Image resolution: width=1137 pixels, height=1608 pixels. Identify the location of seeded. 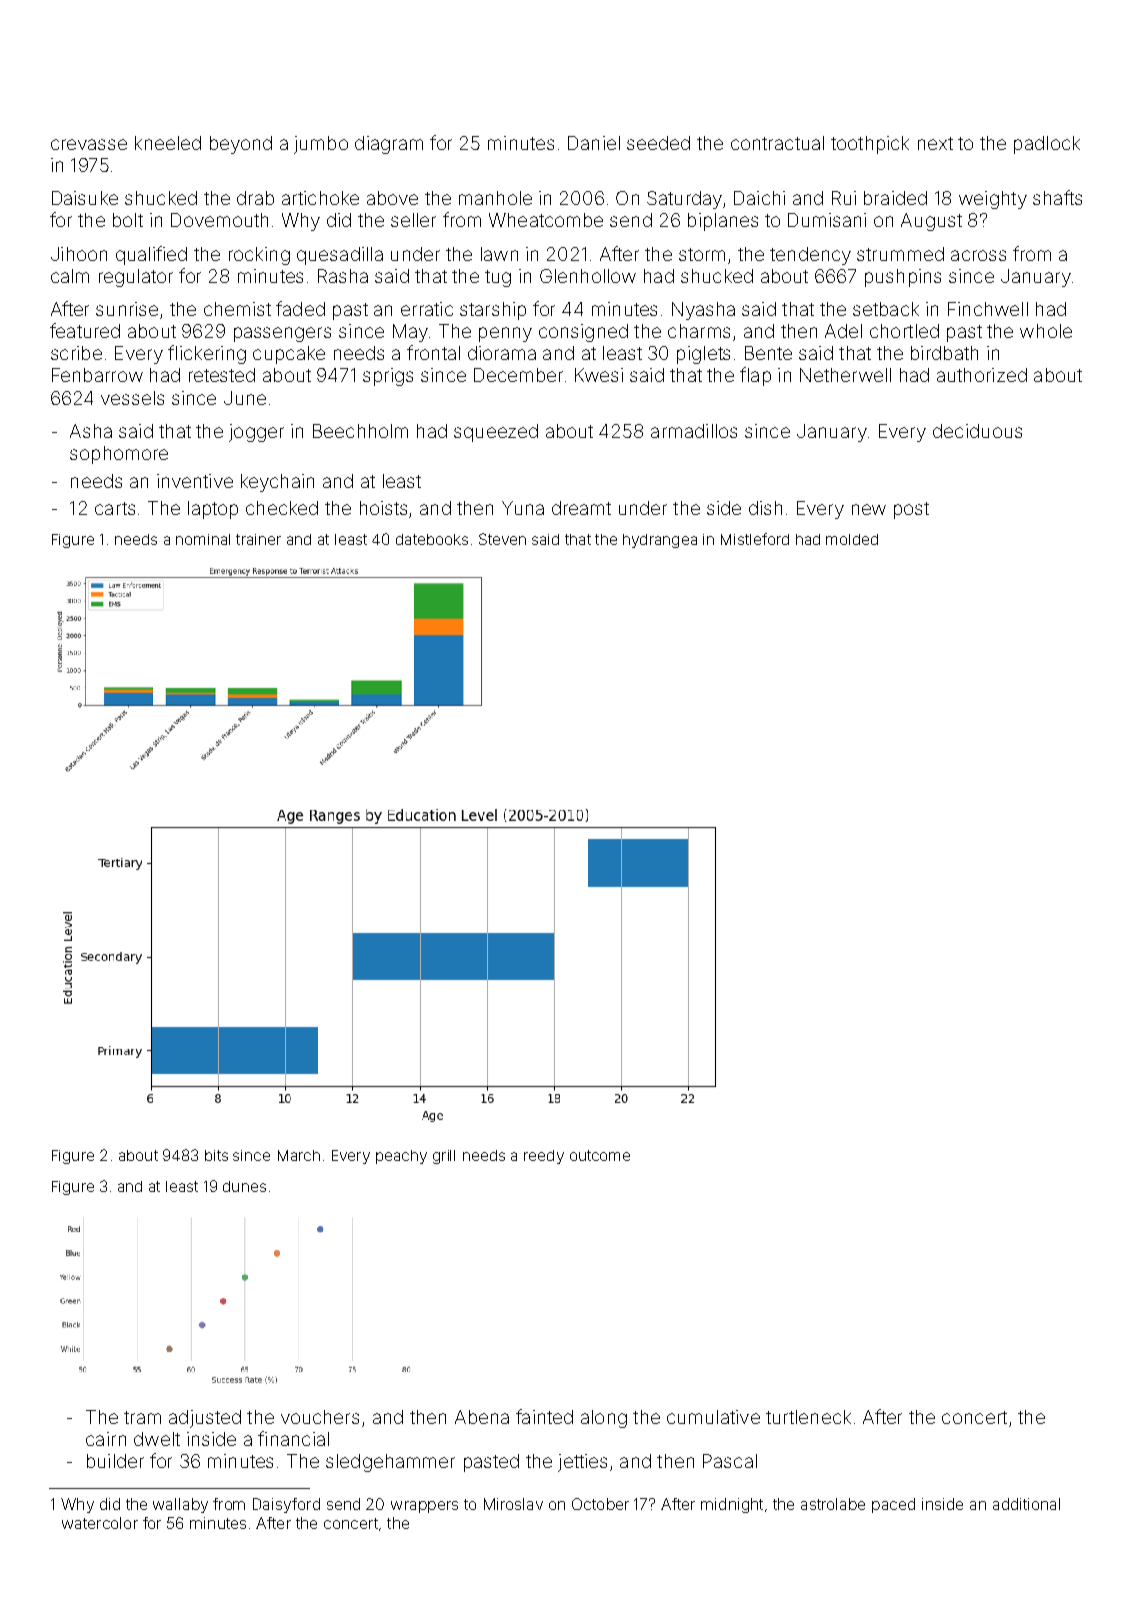
(658, 143).
